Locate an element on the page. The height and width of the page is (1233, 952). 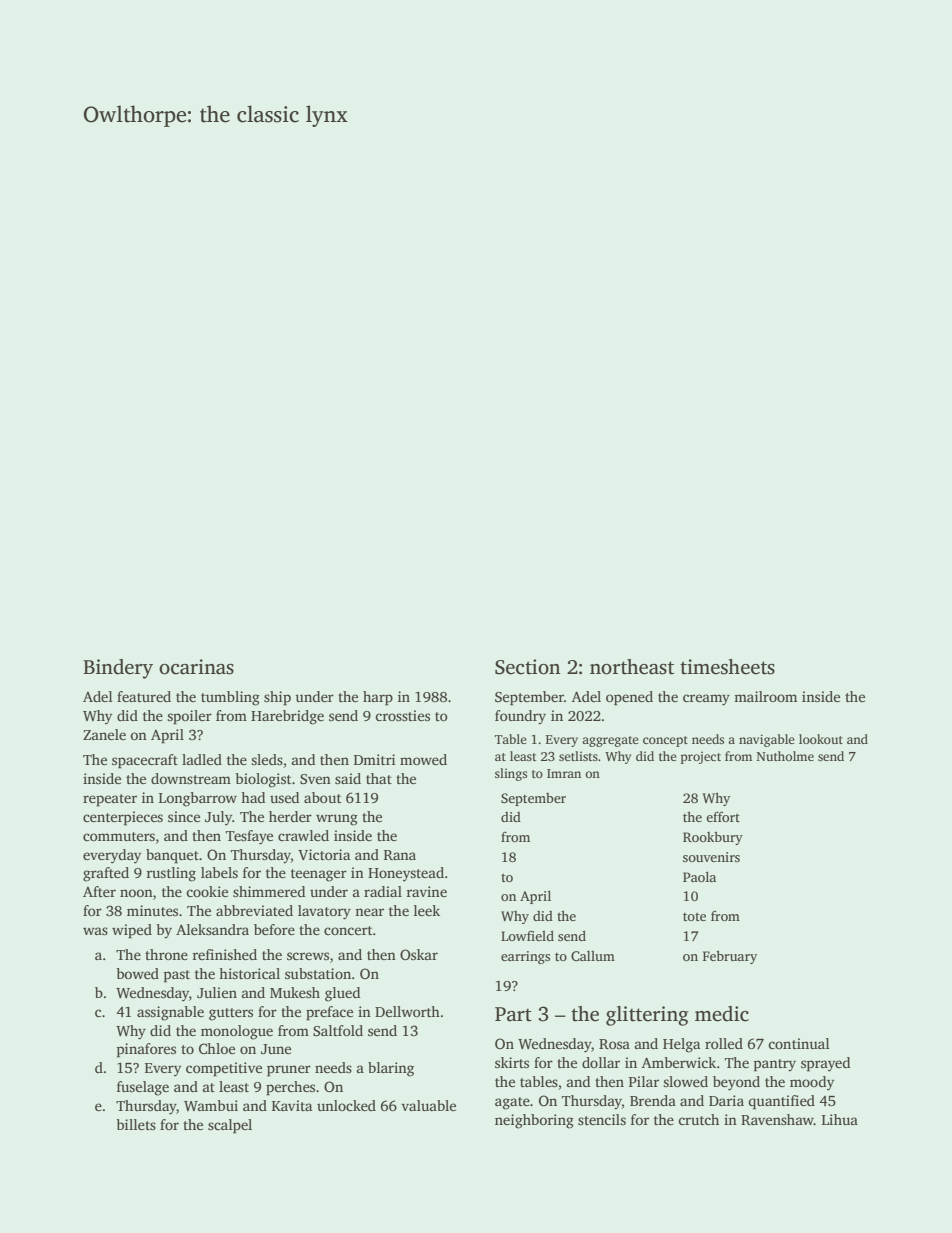
February is located at coordinates (730, 957).
